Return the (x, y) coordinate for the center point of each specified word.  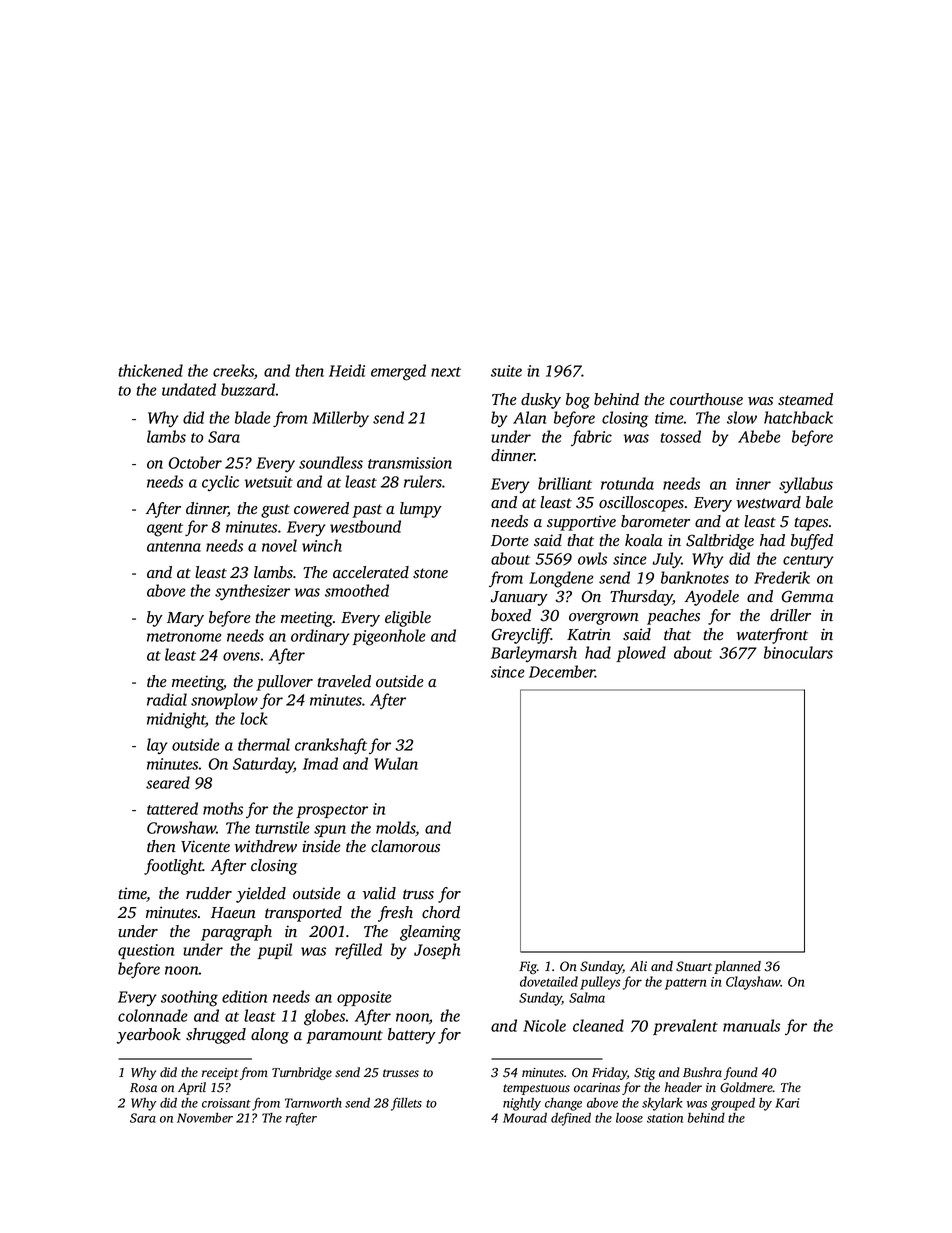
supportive (581, 523)
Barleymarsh (534, 654)
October (195, 462)
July (667, 560)
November (205, 1118)
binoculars (798, 652)
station (665, 1118)
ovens (241, 656)
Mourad (525, 1118)
